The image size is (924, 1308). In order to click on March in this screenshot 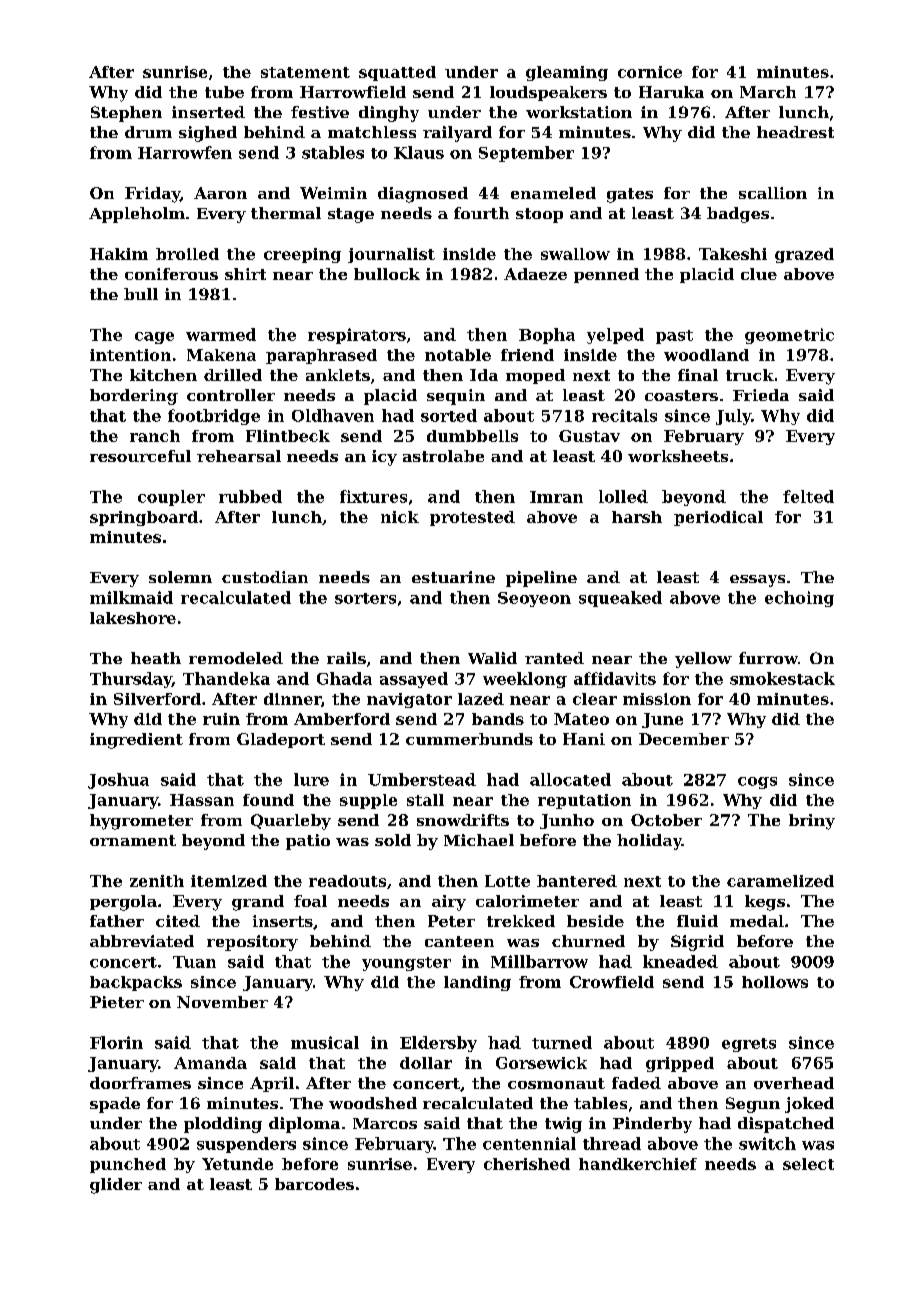, I will do `click(768, 92)`.
